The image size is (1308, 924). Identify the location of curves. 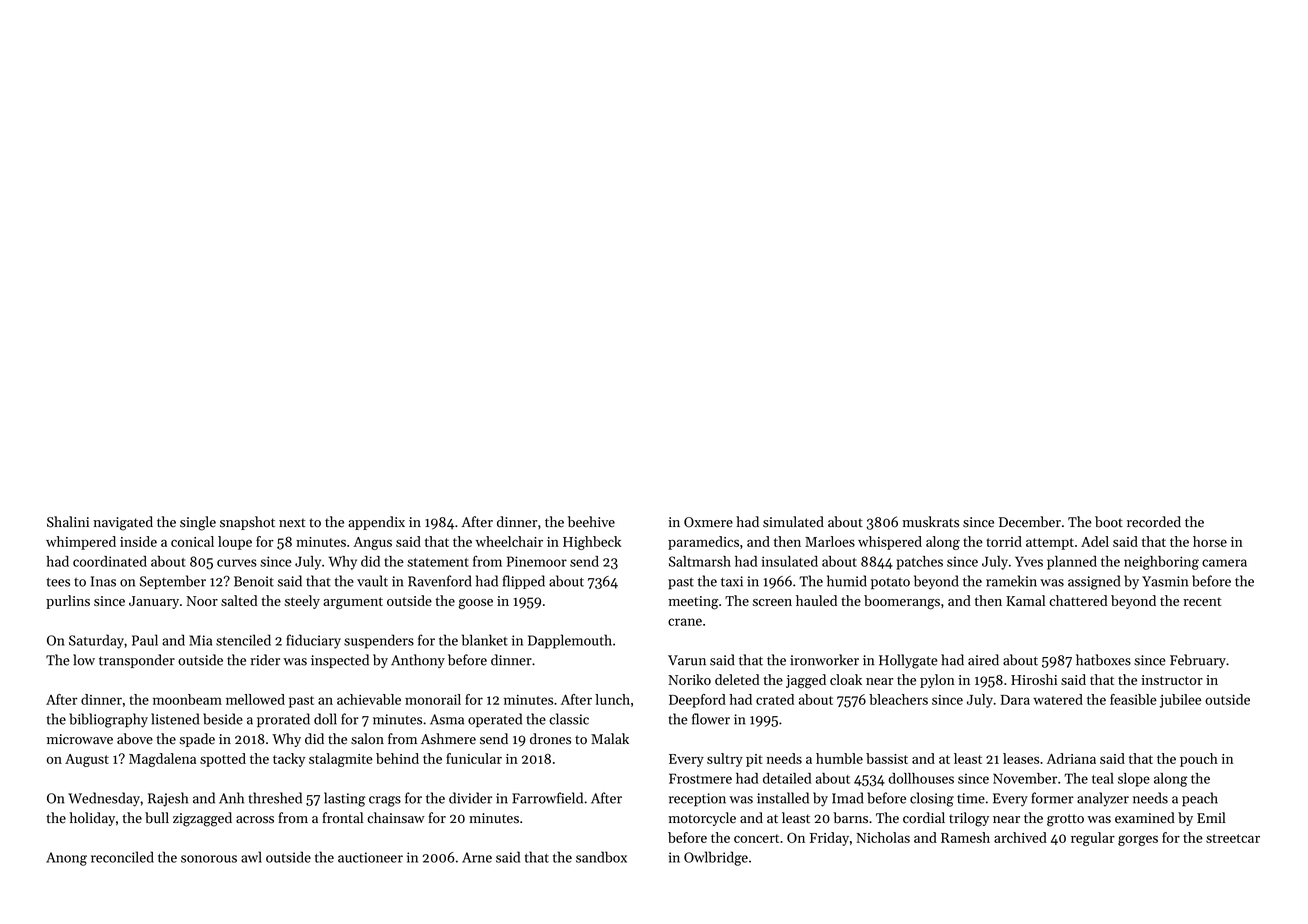
(237, 563).
